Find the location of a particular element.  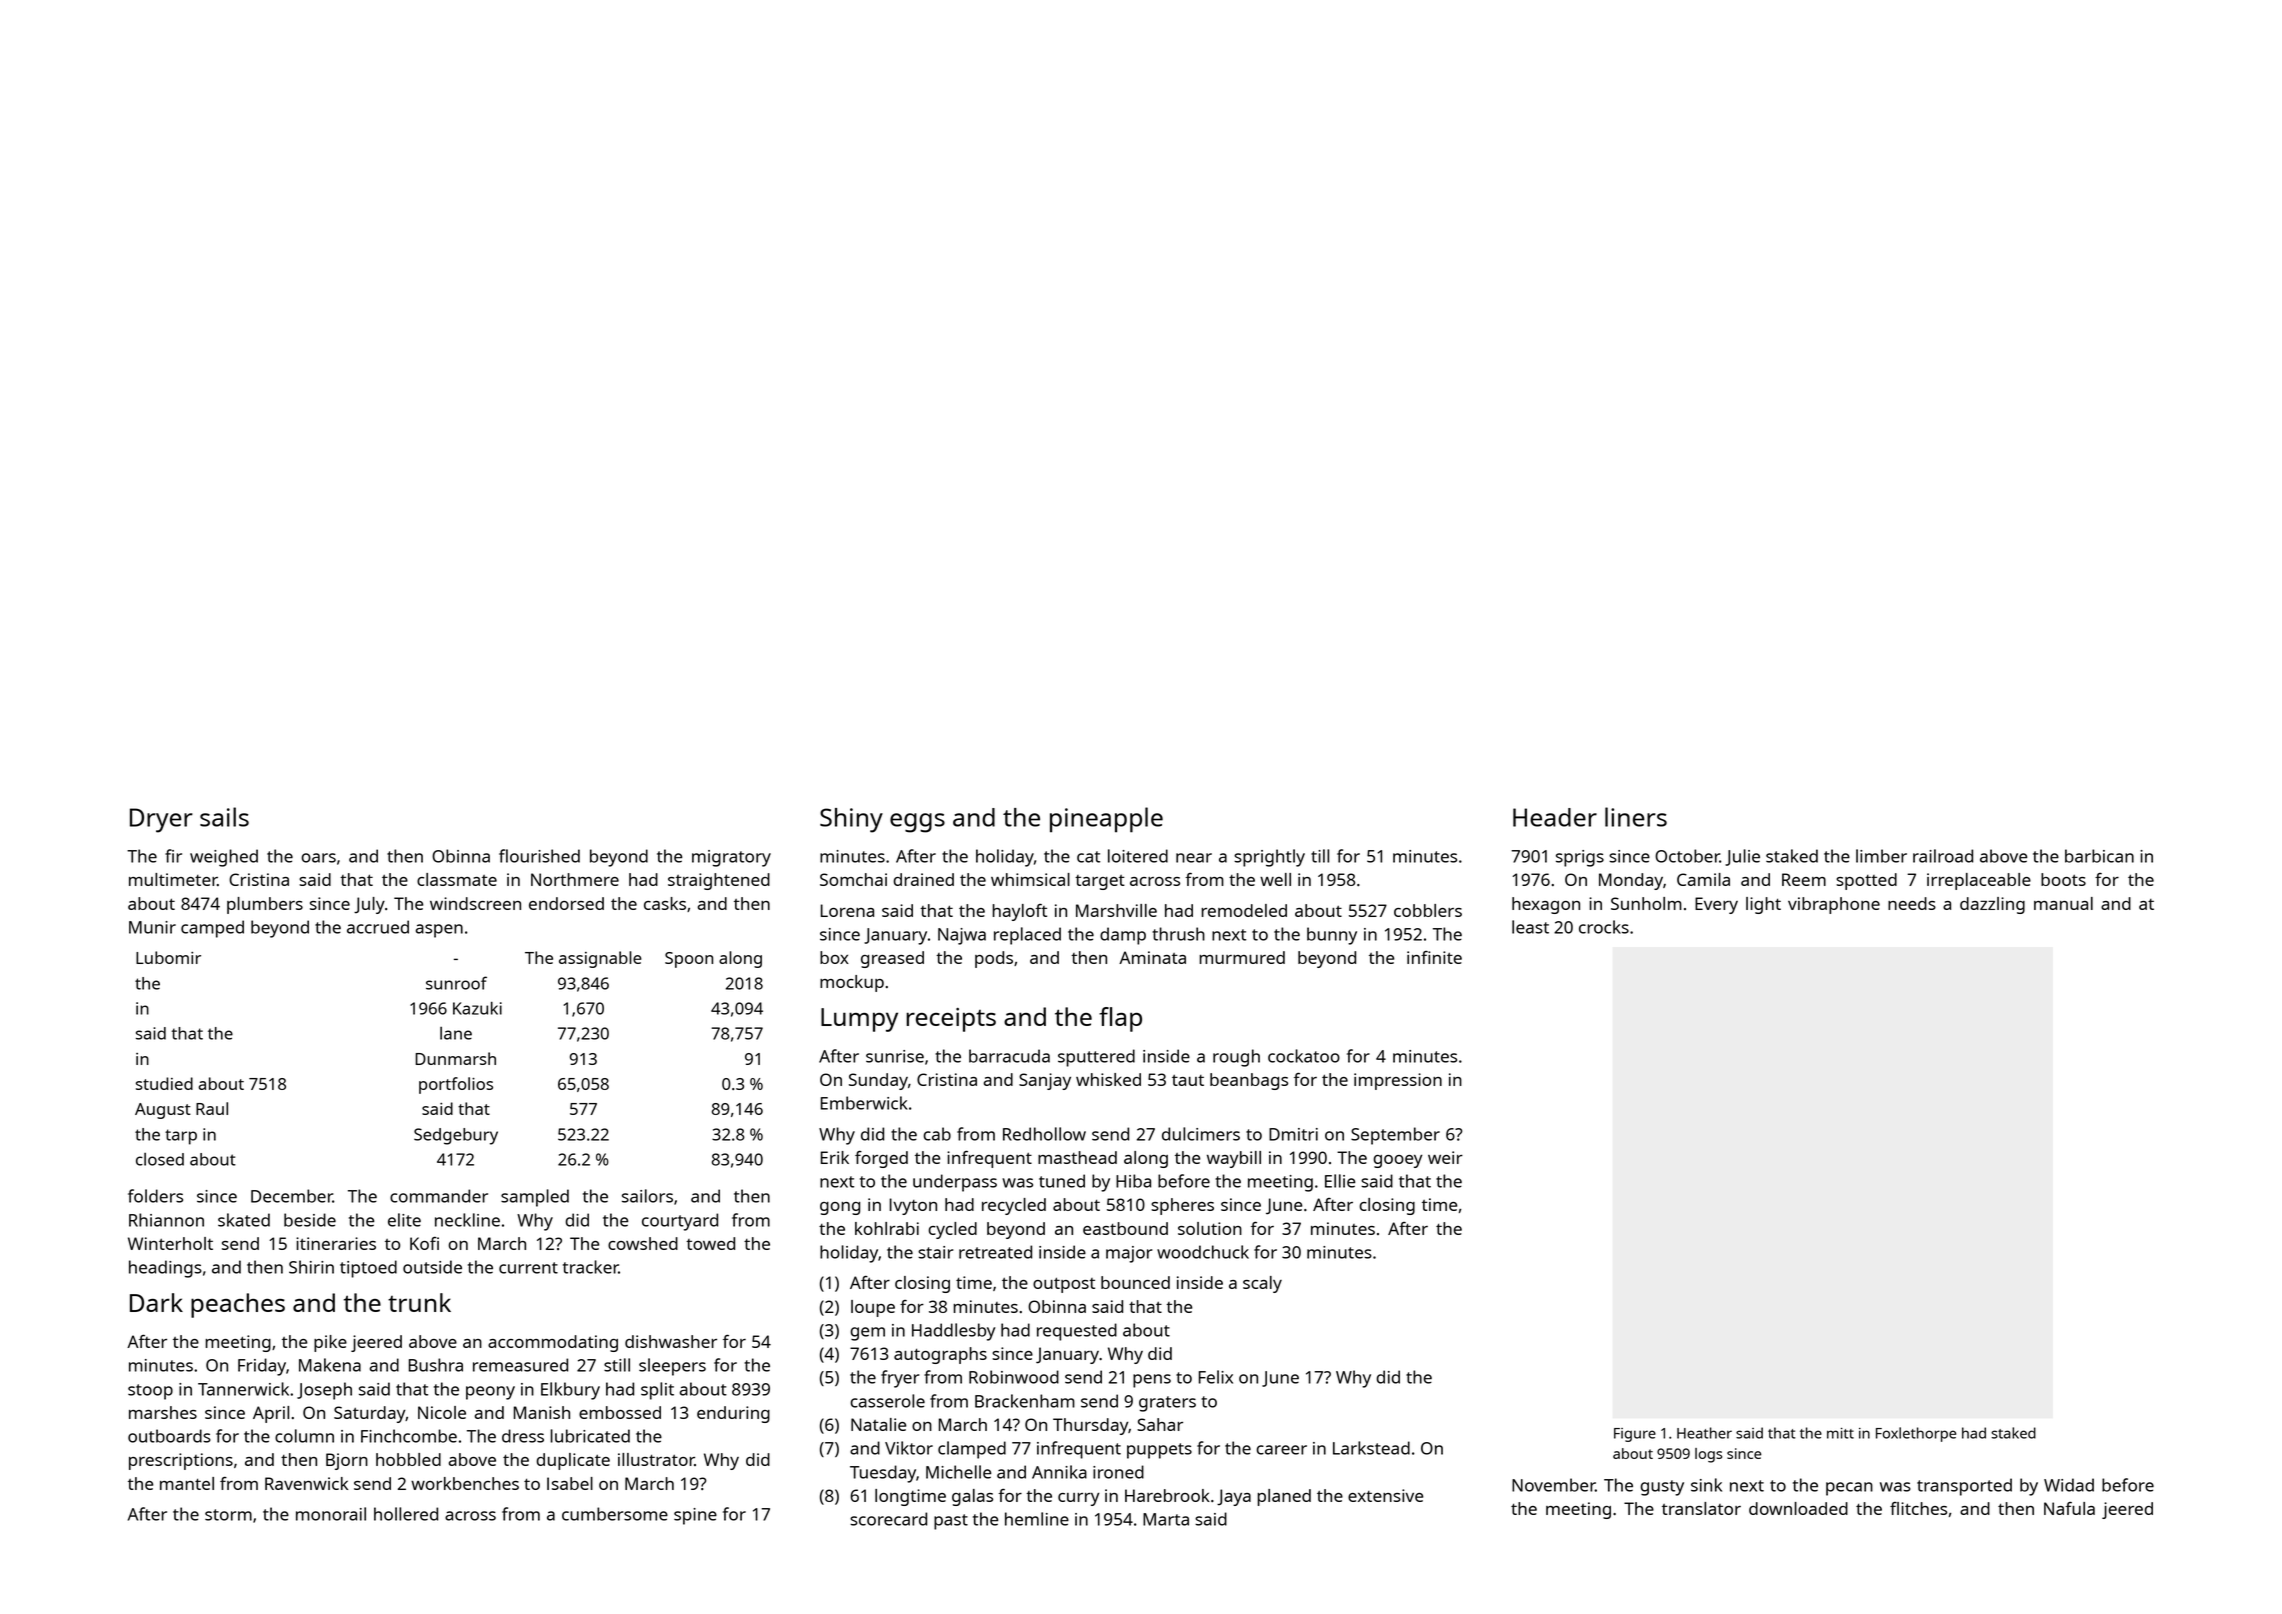

sails is located at coordinates (224, 817).
